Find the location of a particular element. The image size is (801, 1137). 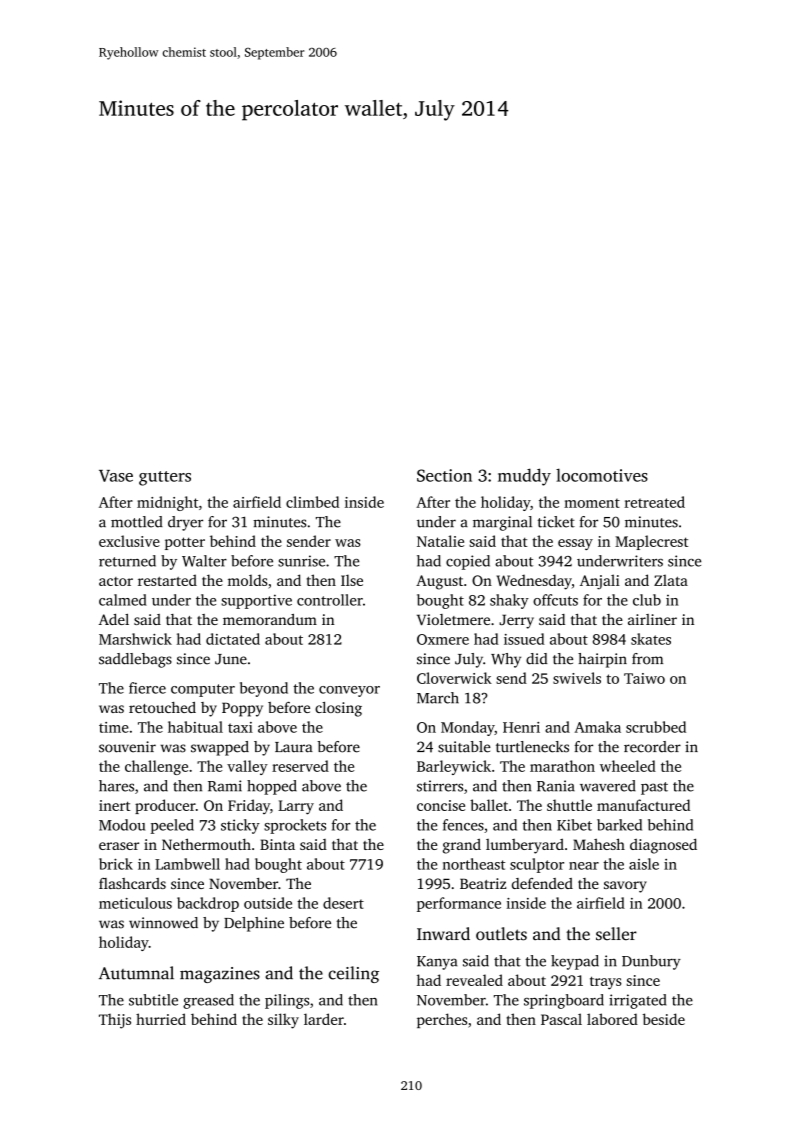

Zlata is located at coordinates (671, 580).
